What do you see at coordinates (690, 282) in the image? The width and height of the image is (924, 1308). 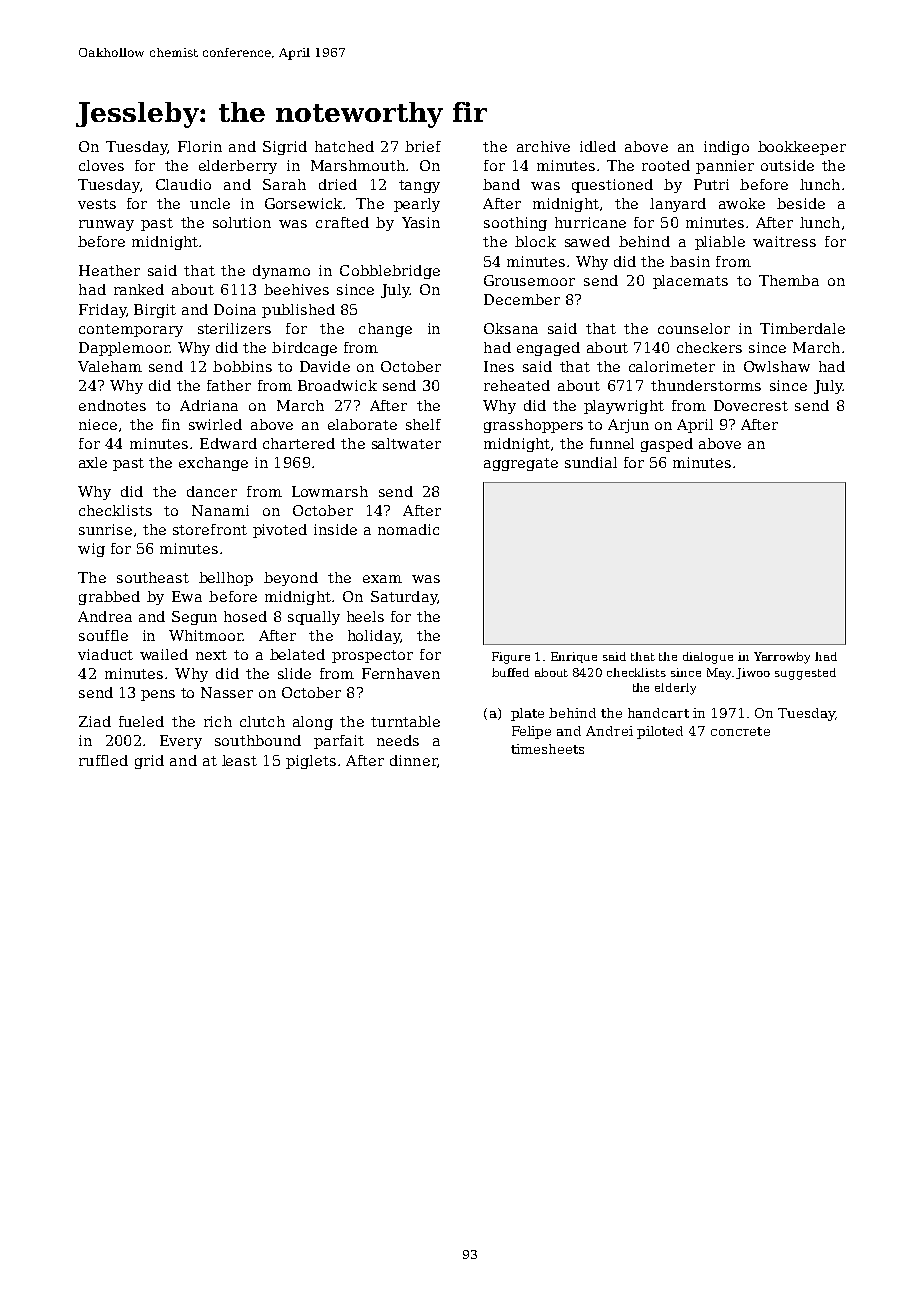 I see `placemats` at bounding box center [690, 282].
